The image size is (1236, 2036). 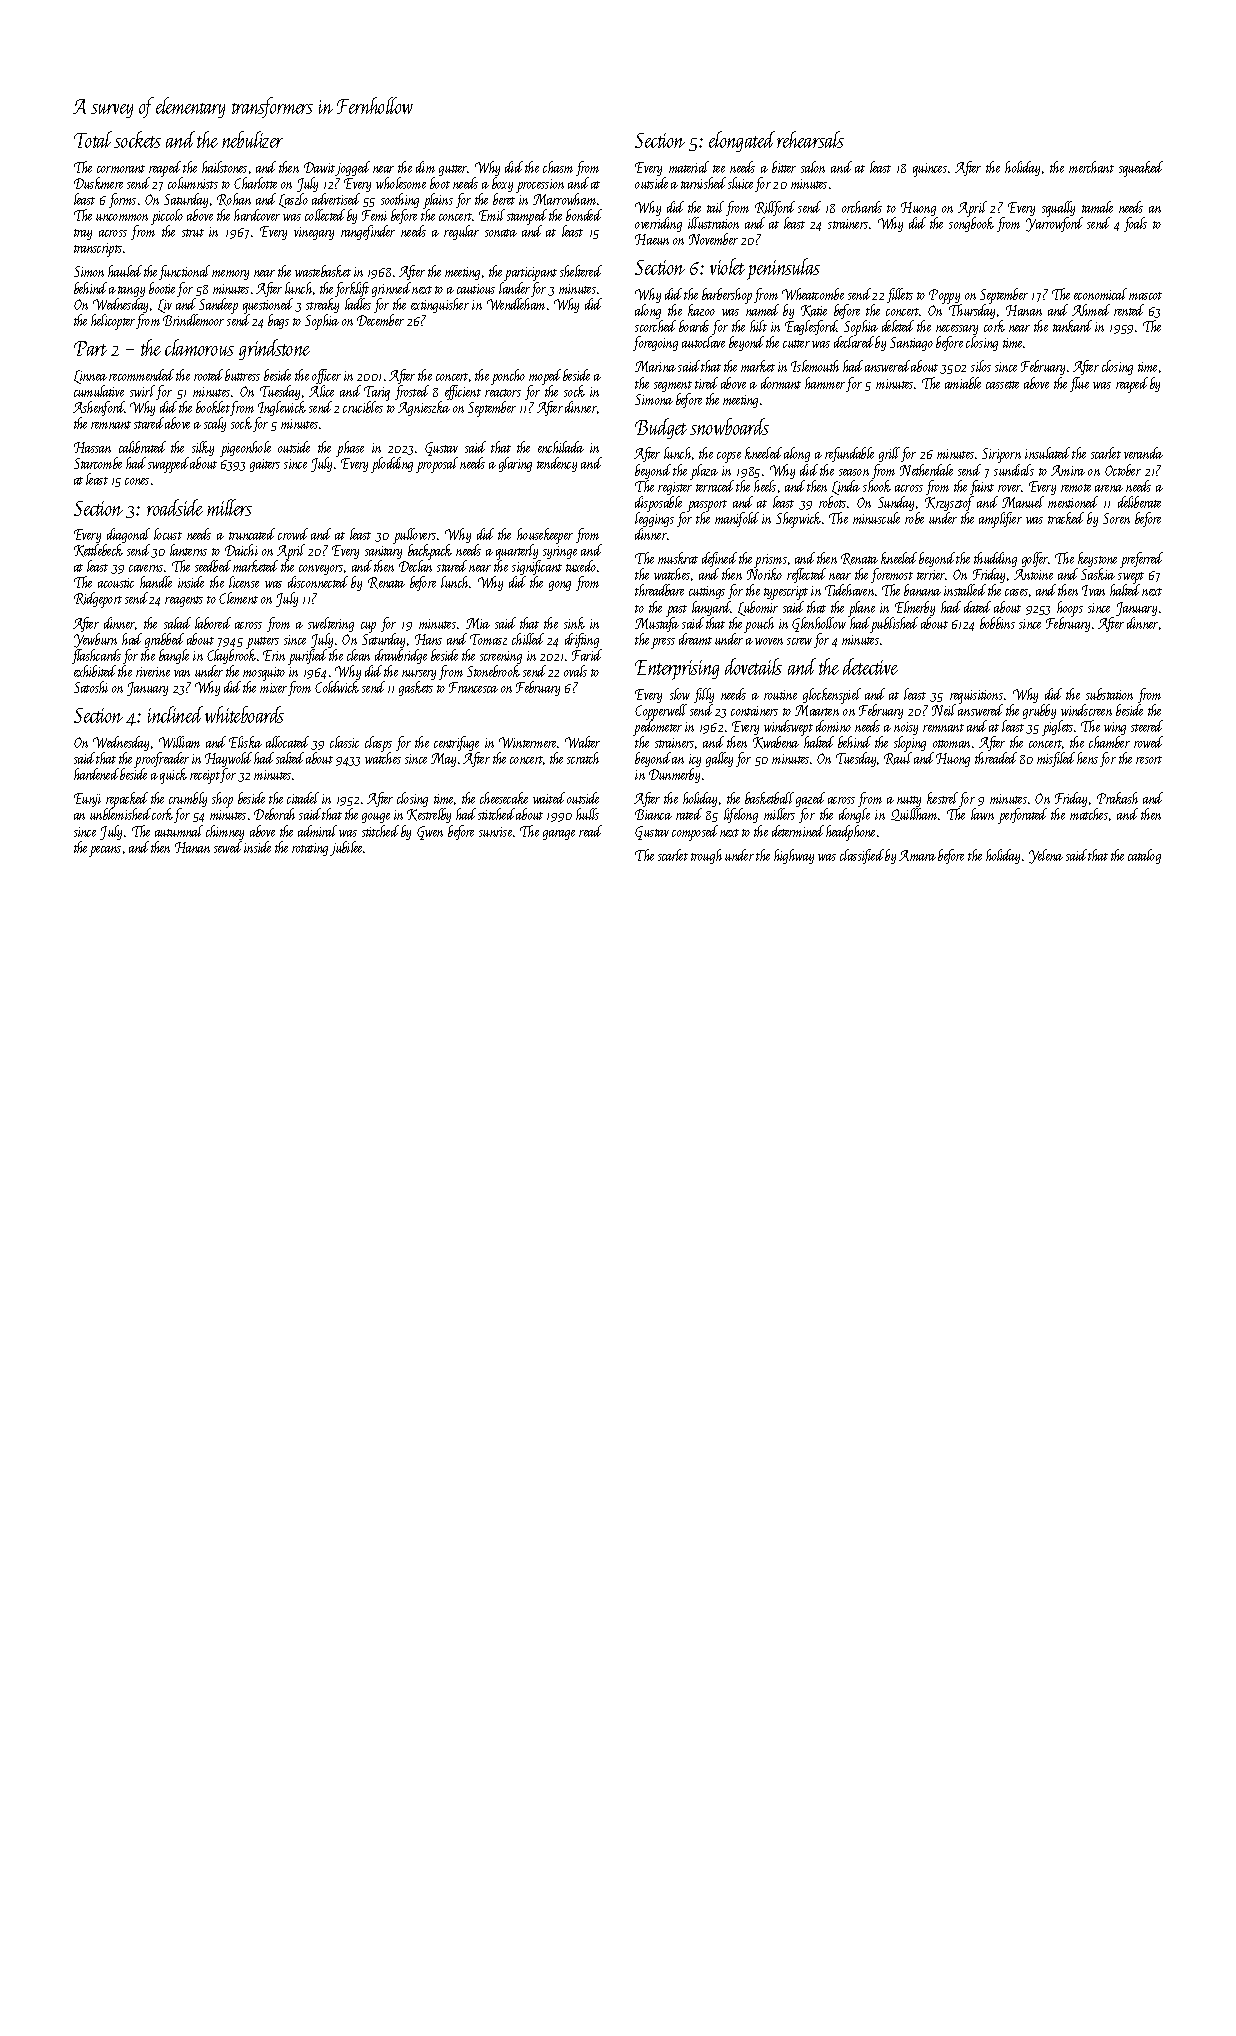 I want to click on substation, so click(x=1109, y=694).
